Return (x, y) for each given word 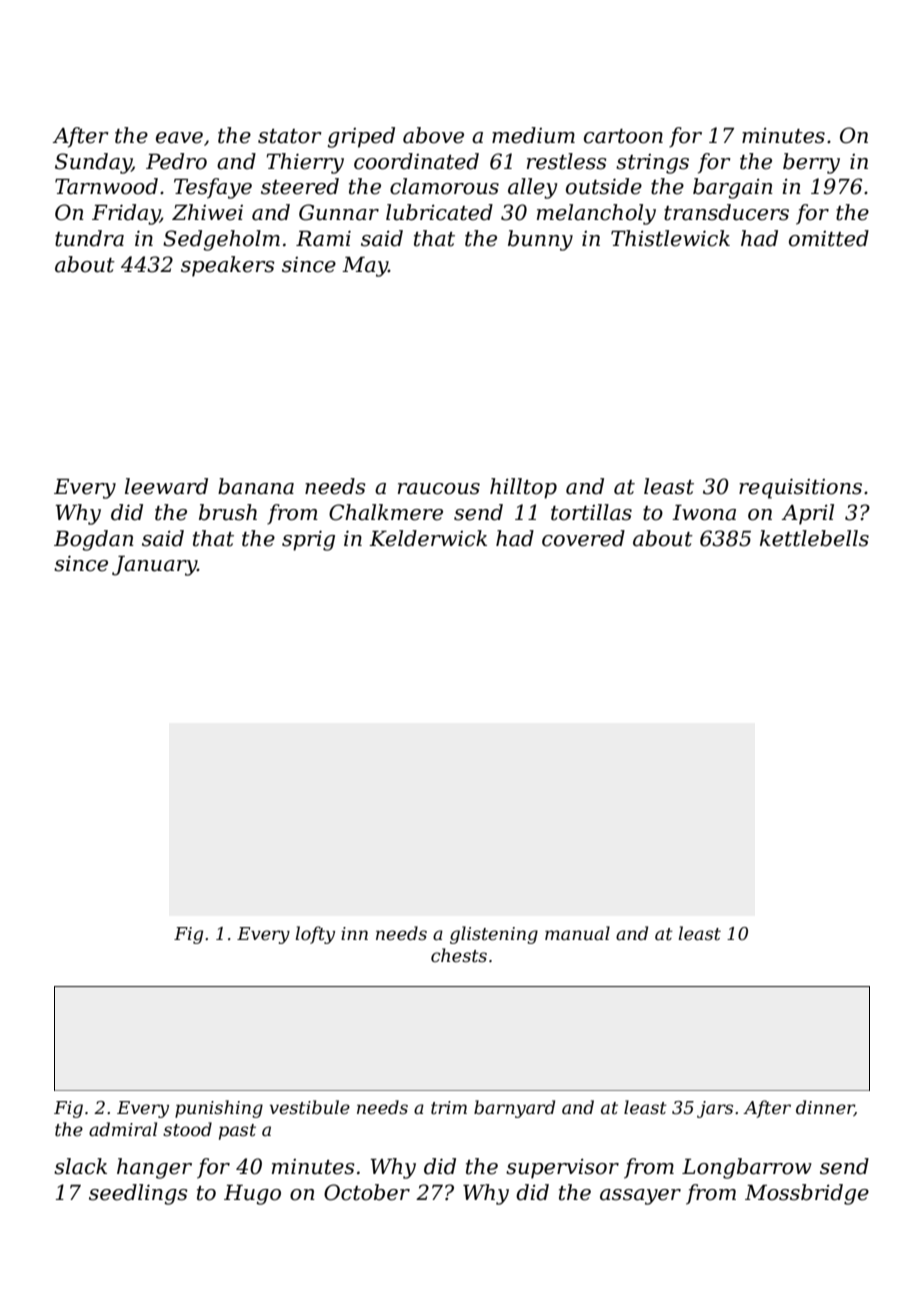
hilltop (523, 488)
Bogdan (94, 540)
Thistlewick (670, 238)
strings (652, 164)
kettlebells (814, 538)
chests (459, 955)
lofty (315, 935)
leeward (166, 486)
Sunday (93, 163)
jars (715, 1109)
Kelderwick (428, 538)
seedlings (138, 1194)
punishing (219, 1109)
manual (577, 933)
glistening (494, 935)
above (433, 135)
